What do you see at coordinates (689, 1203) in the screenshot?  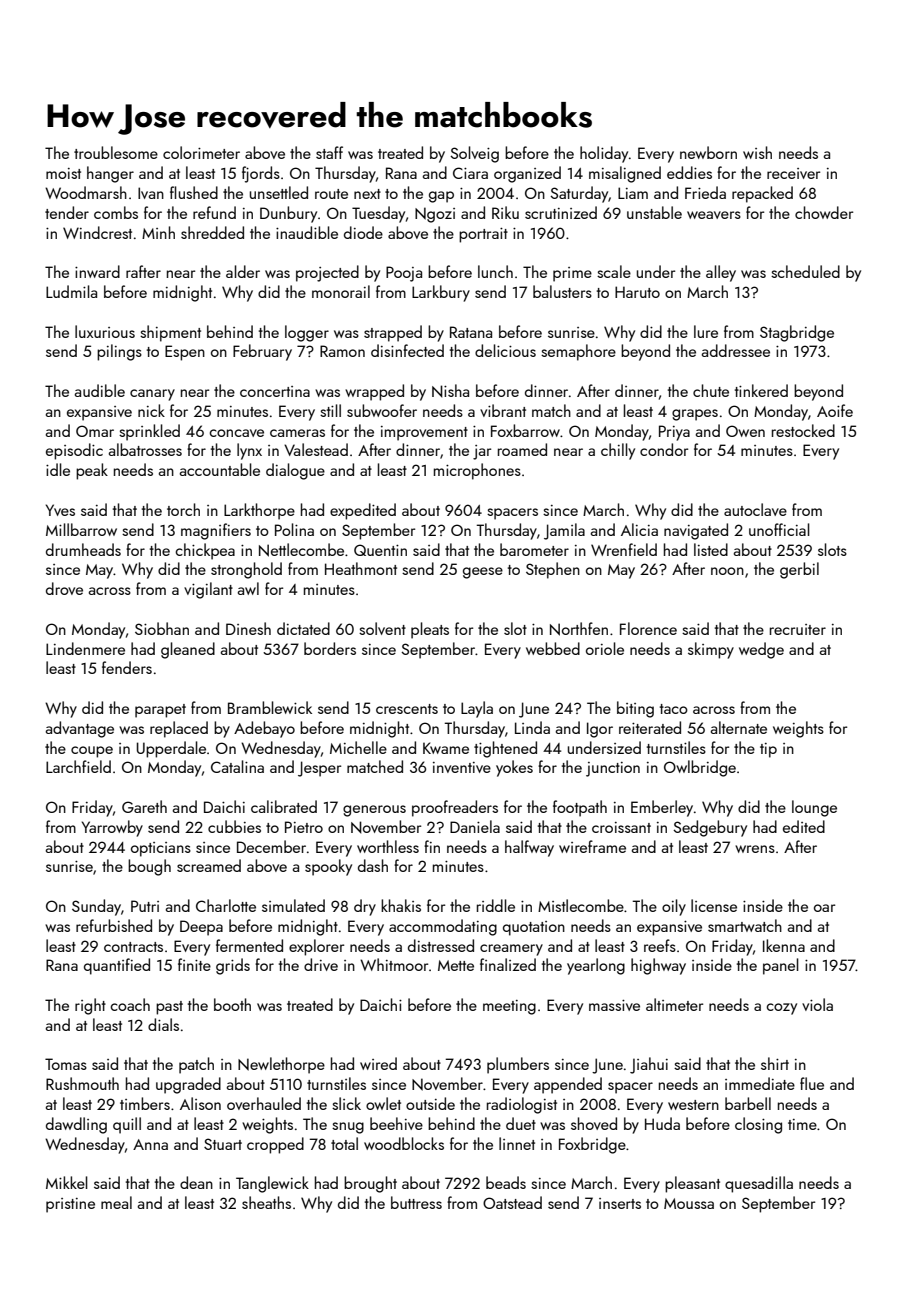 I see `Moussa` at bounding box center [689, 1203].
